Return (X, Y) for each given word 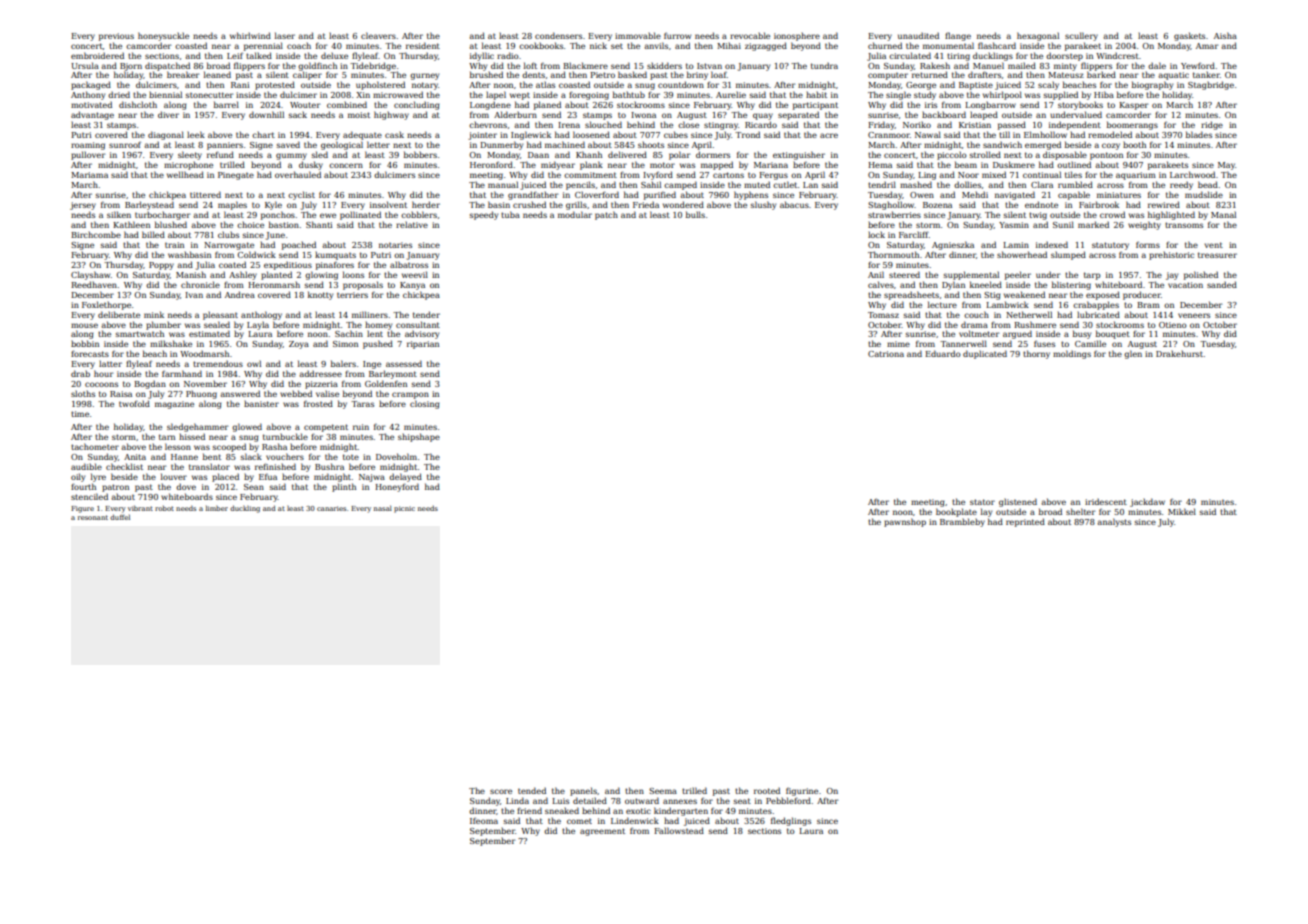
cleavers (378, 35)
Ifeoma (484, 821)
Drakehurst (1179, 354)
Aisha (1225, 35)
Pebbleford (788, 800)
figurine (802, 792)
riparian (423, 345)
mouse (84, 325)
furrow (677, 36)
